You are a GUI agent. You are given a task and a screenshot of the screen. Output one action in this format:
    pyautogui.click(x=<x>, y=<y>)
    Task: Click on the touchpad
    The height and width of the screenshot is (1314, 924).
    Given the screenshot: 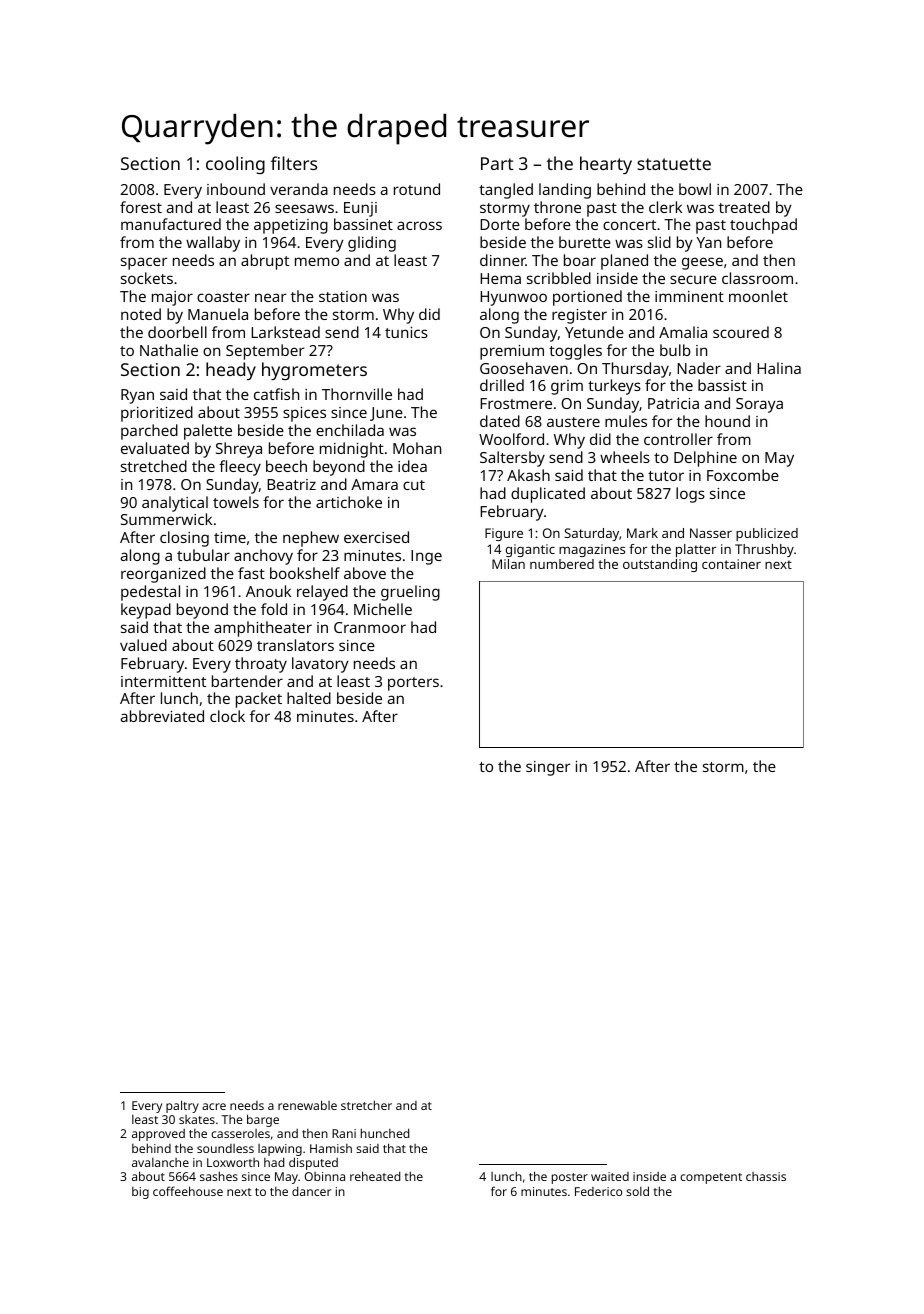 What is the action you would take?
    pyautogui.click(x=763, y=226)
